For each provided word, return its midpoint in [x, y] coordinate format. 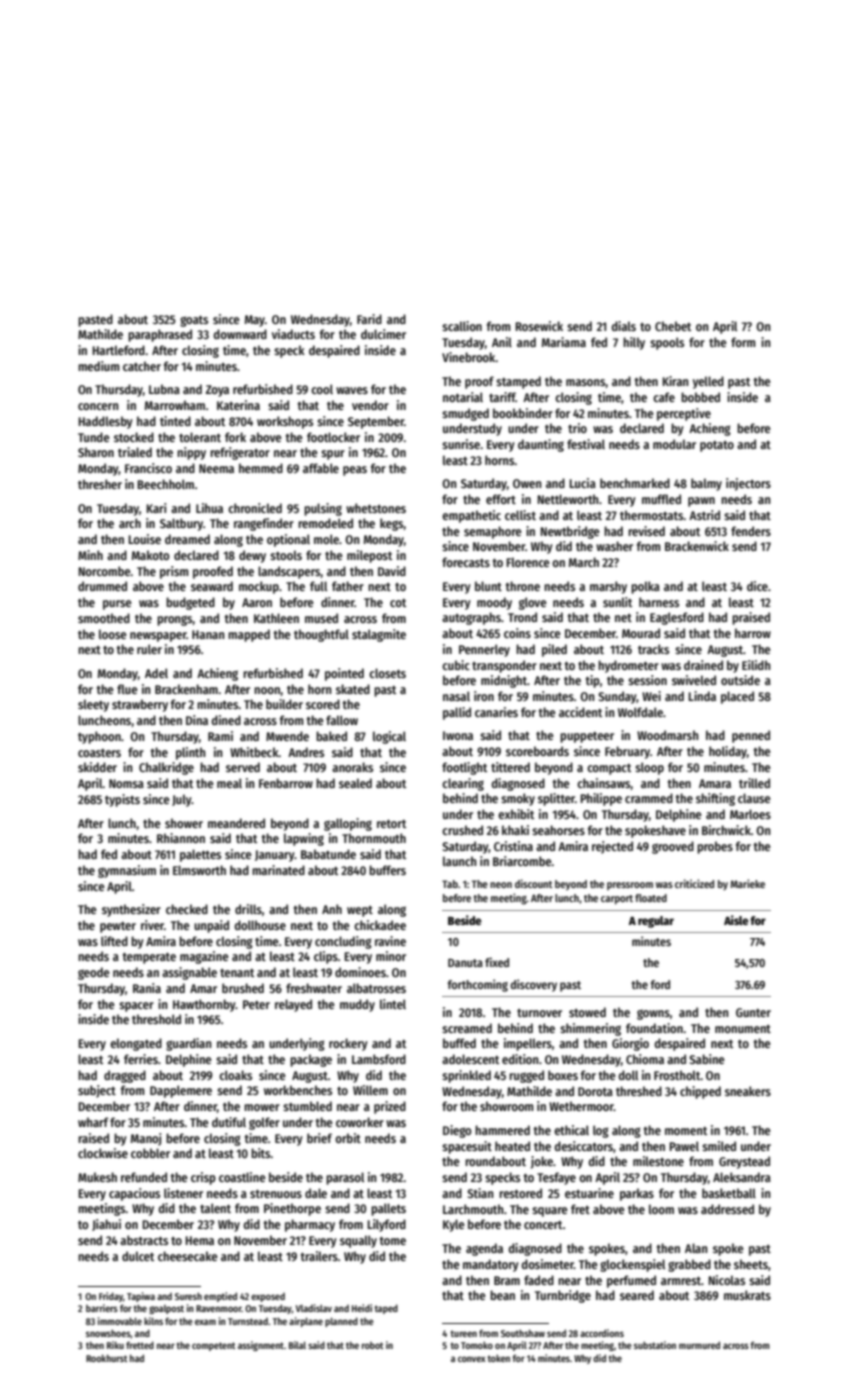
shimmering [590, 1029]
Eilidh [756, 665]
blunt [488, 586]
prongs [175, 620]
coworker [360, 1122]
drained [703, 665]
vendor [370, 405]
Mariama [564, 342]
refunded [144, 1177]
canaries [496, 712]
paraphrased [160, 335]
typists [122, 800]
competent [213, 1346]
